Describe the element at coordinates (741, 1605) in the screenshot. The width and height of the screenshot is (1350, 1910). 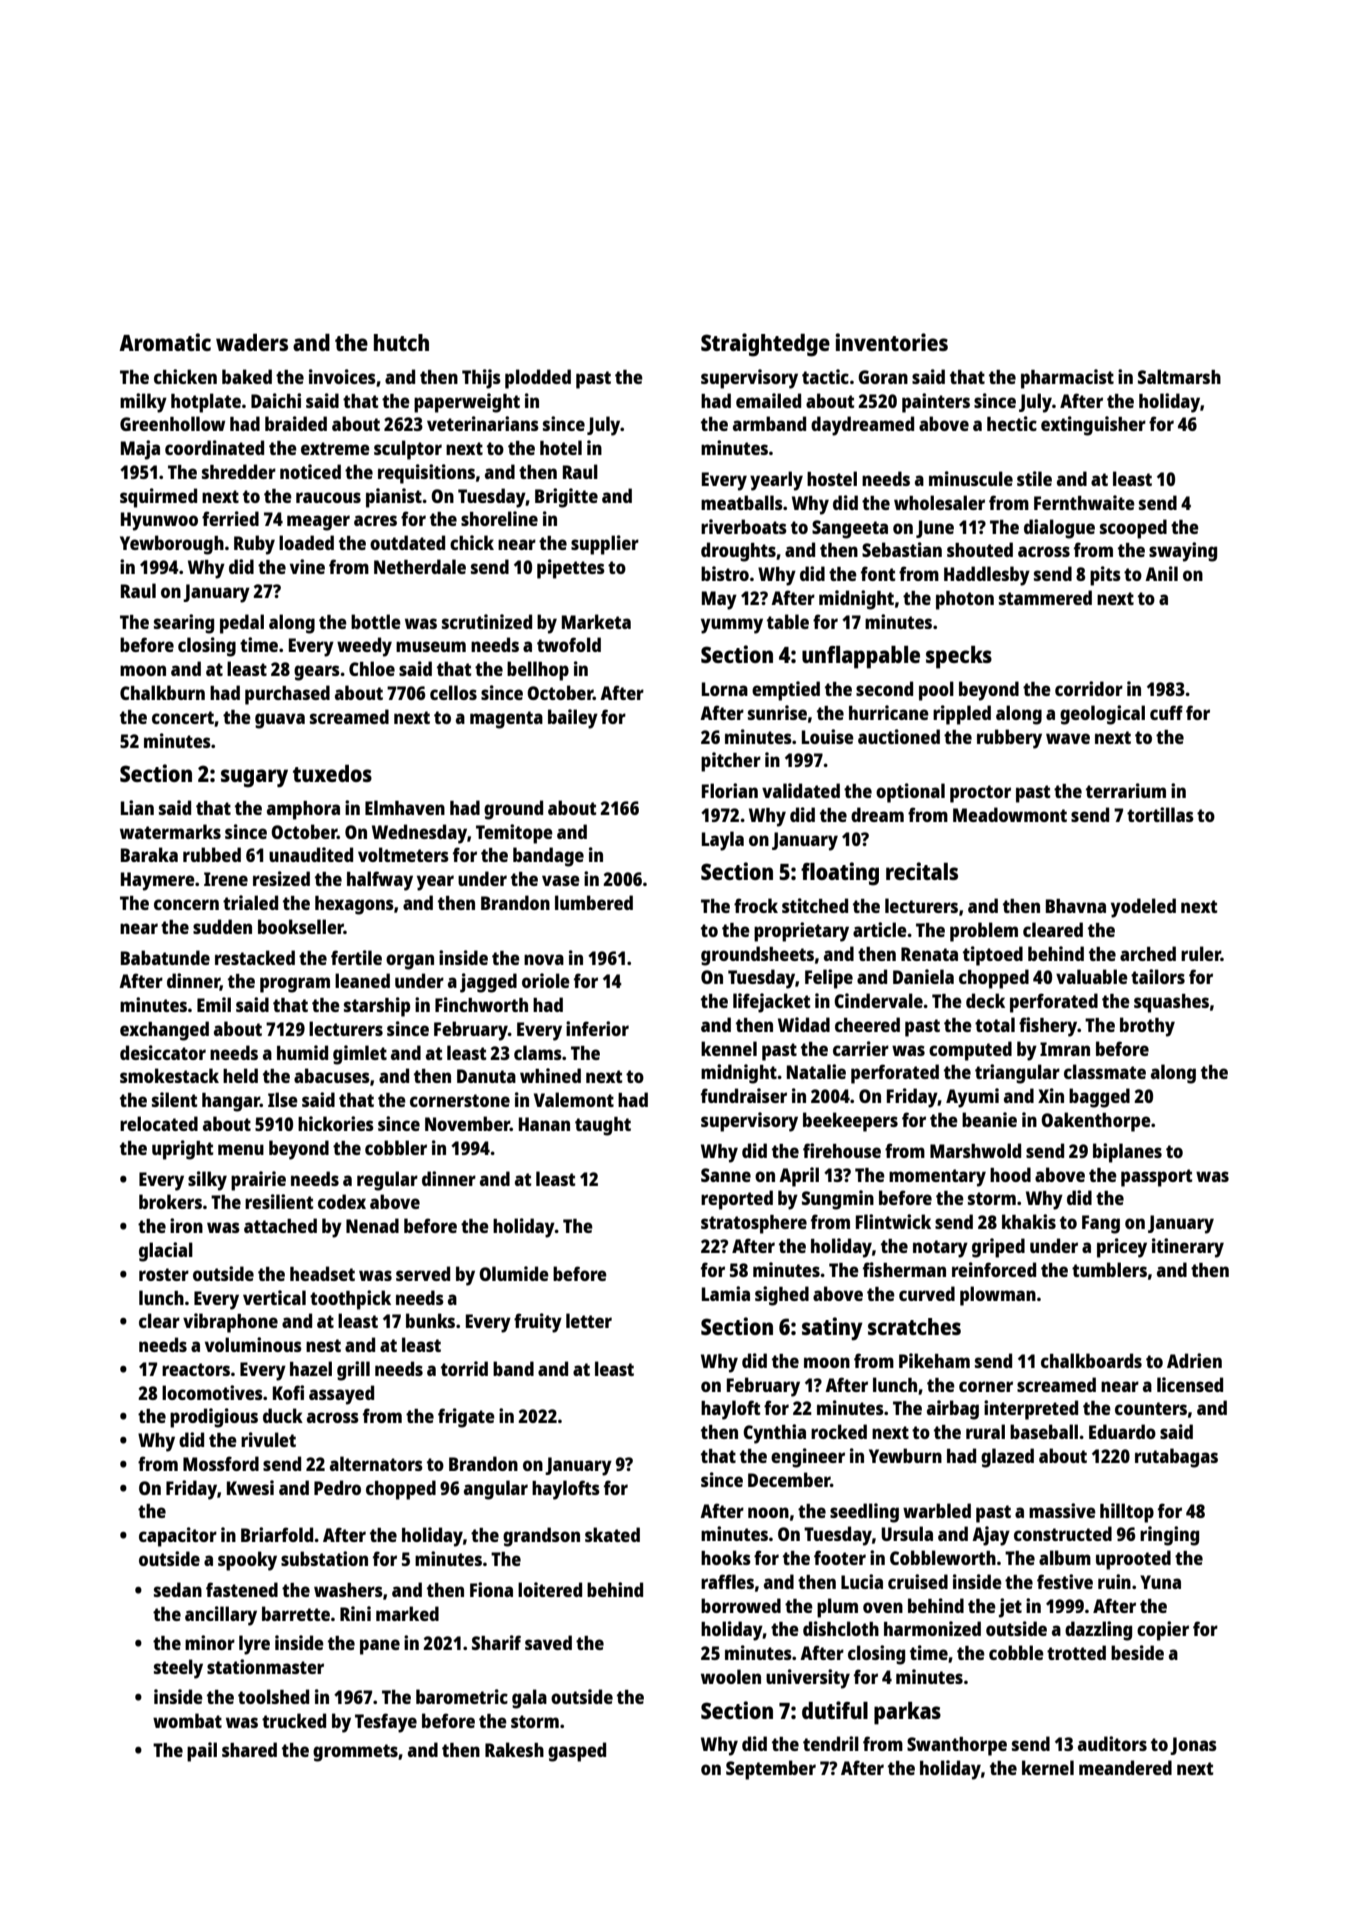
I see `borrowed` at that location.
